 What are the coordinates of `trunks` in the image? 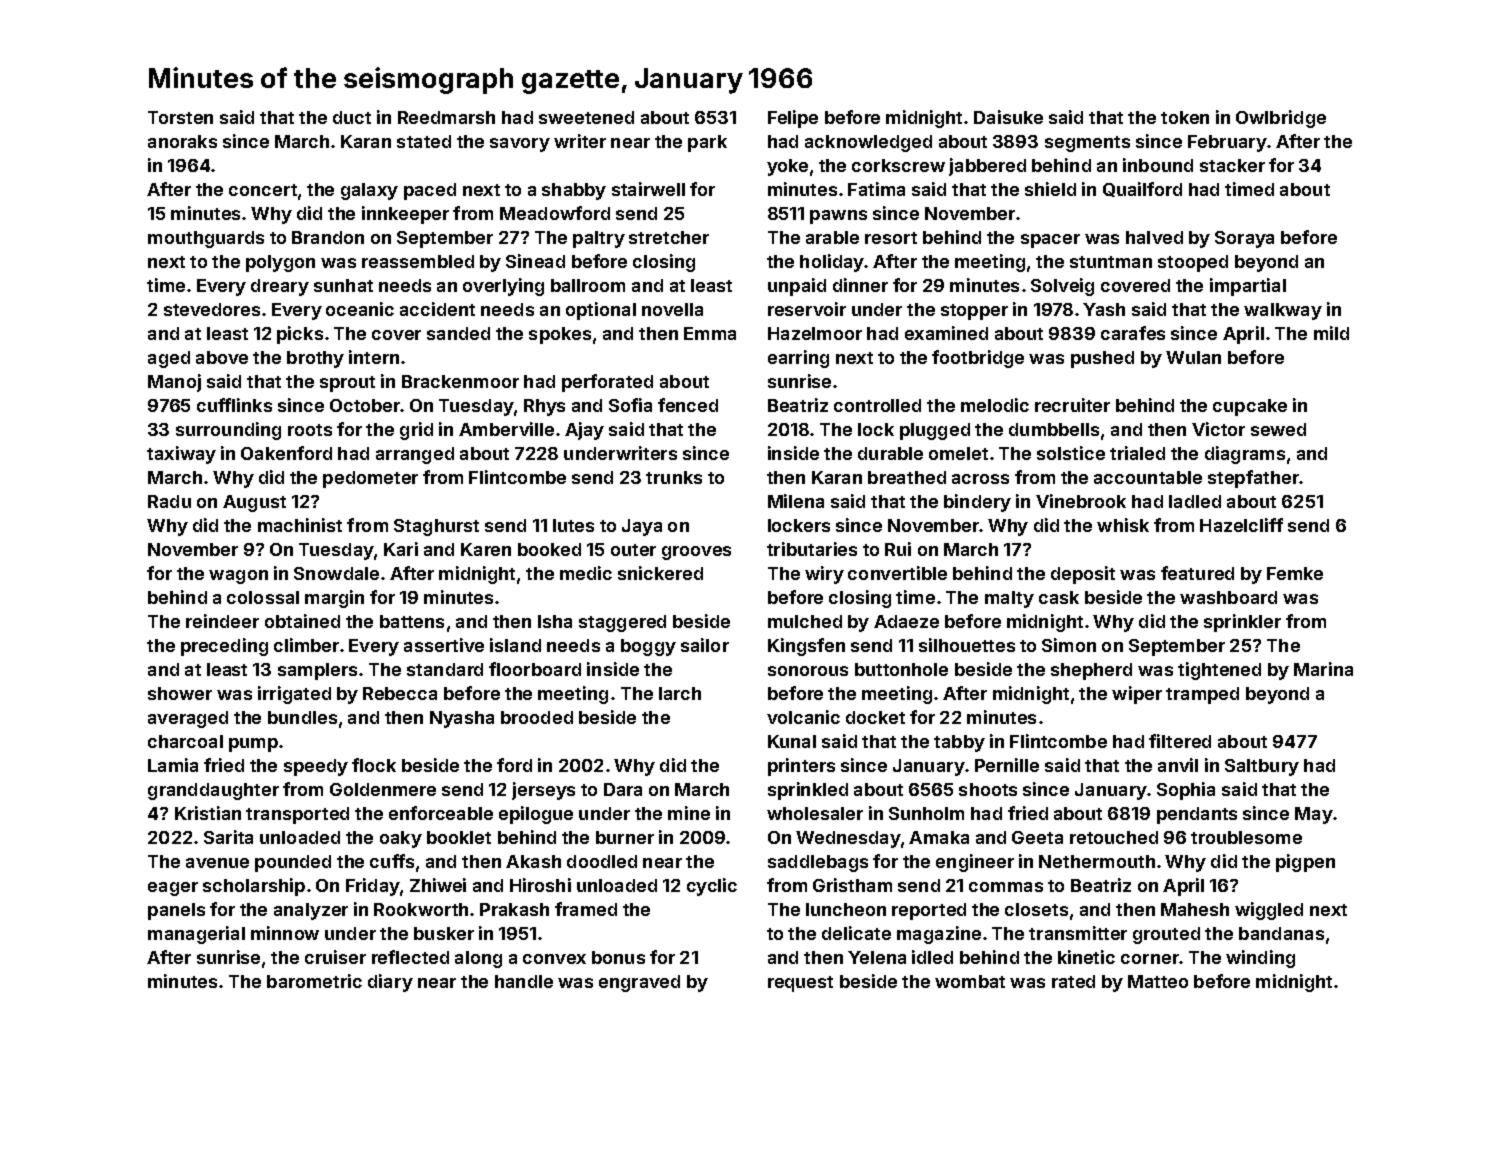 It's located at (674, 477).
